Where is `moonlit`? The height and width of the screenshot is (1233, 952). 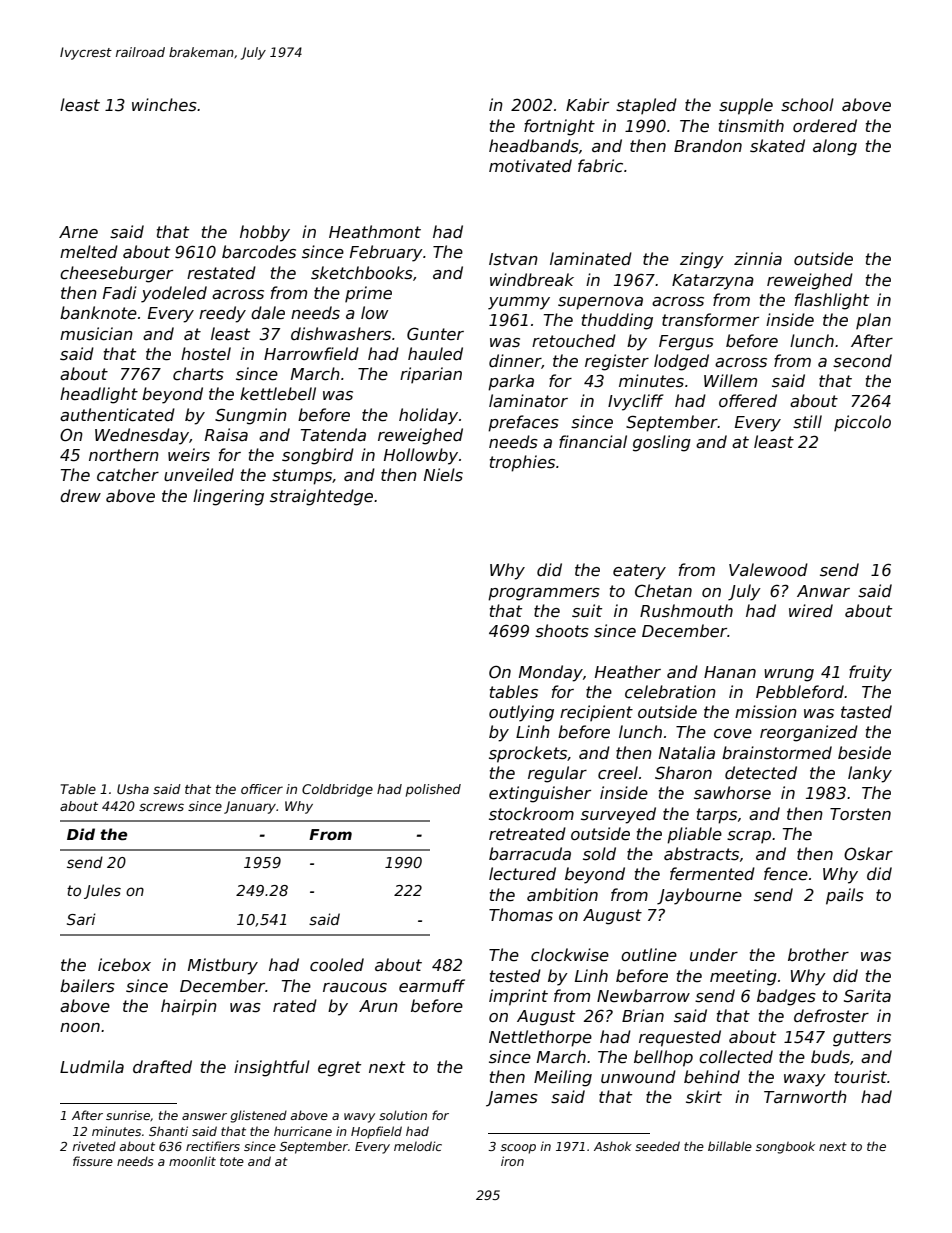
moonlit is located at coordinates (192, 1161).
